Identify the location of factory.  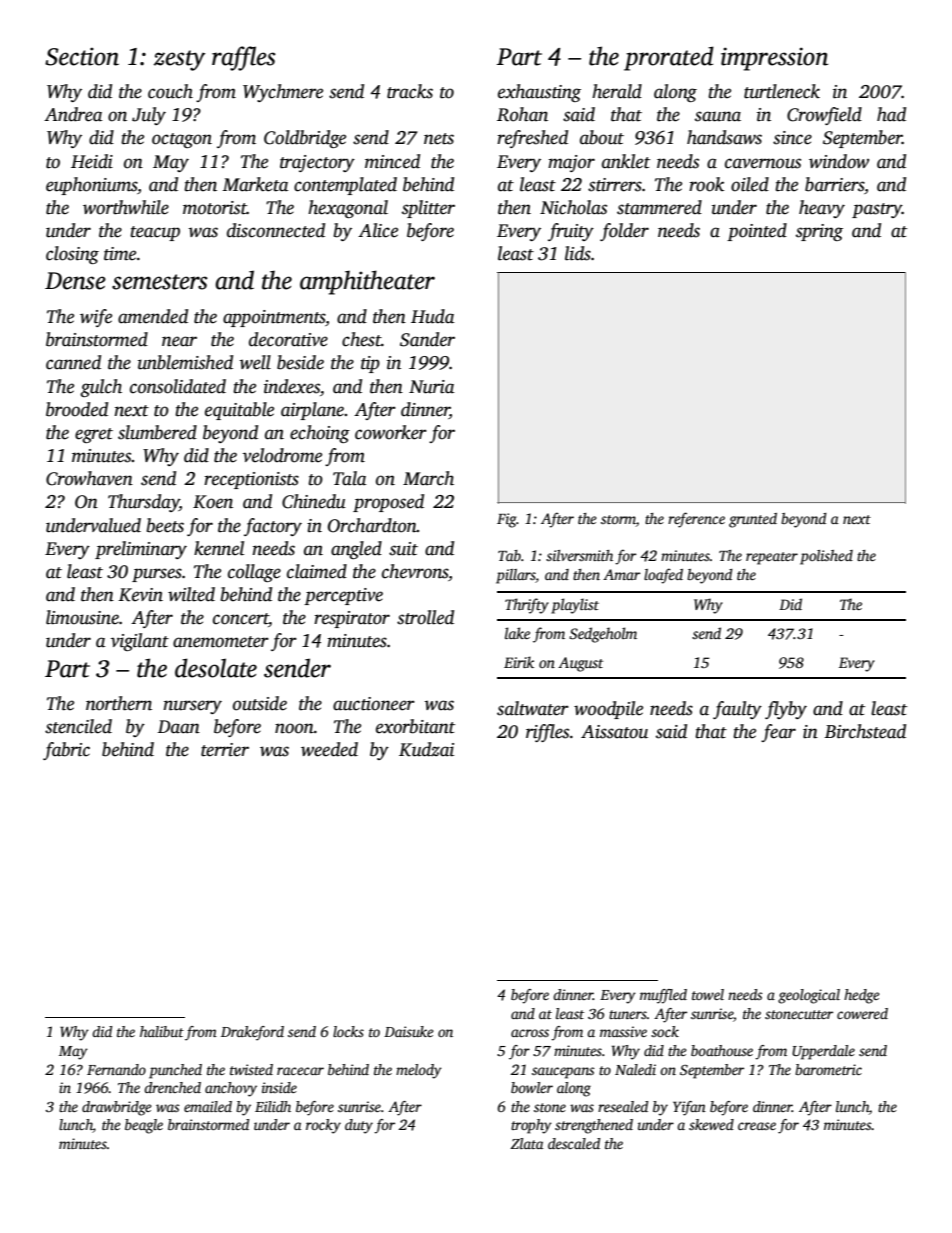
(273, 527).
